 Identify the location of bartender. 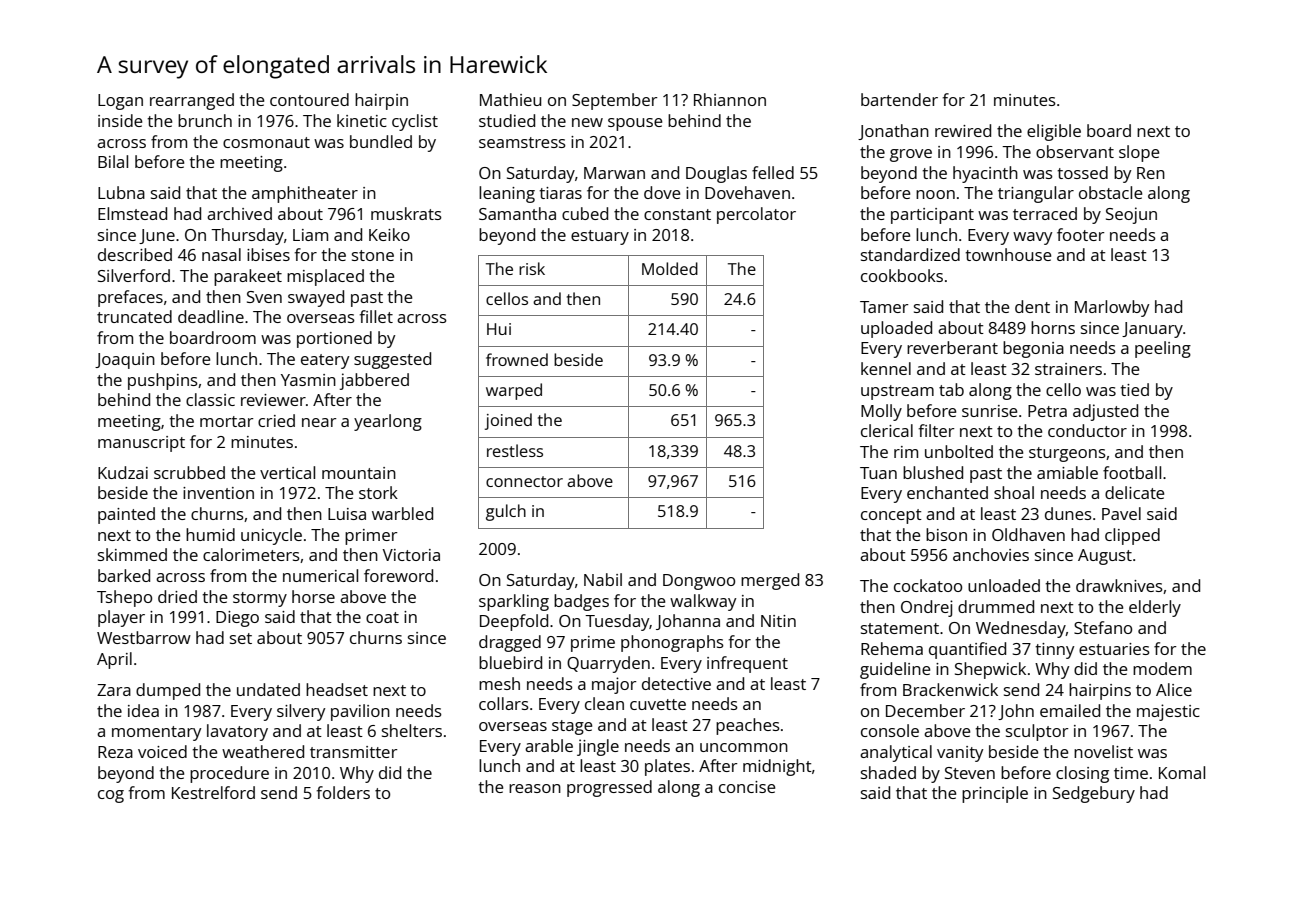
(899, 99).
